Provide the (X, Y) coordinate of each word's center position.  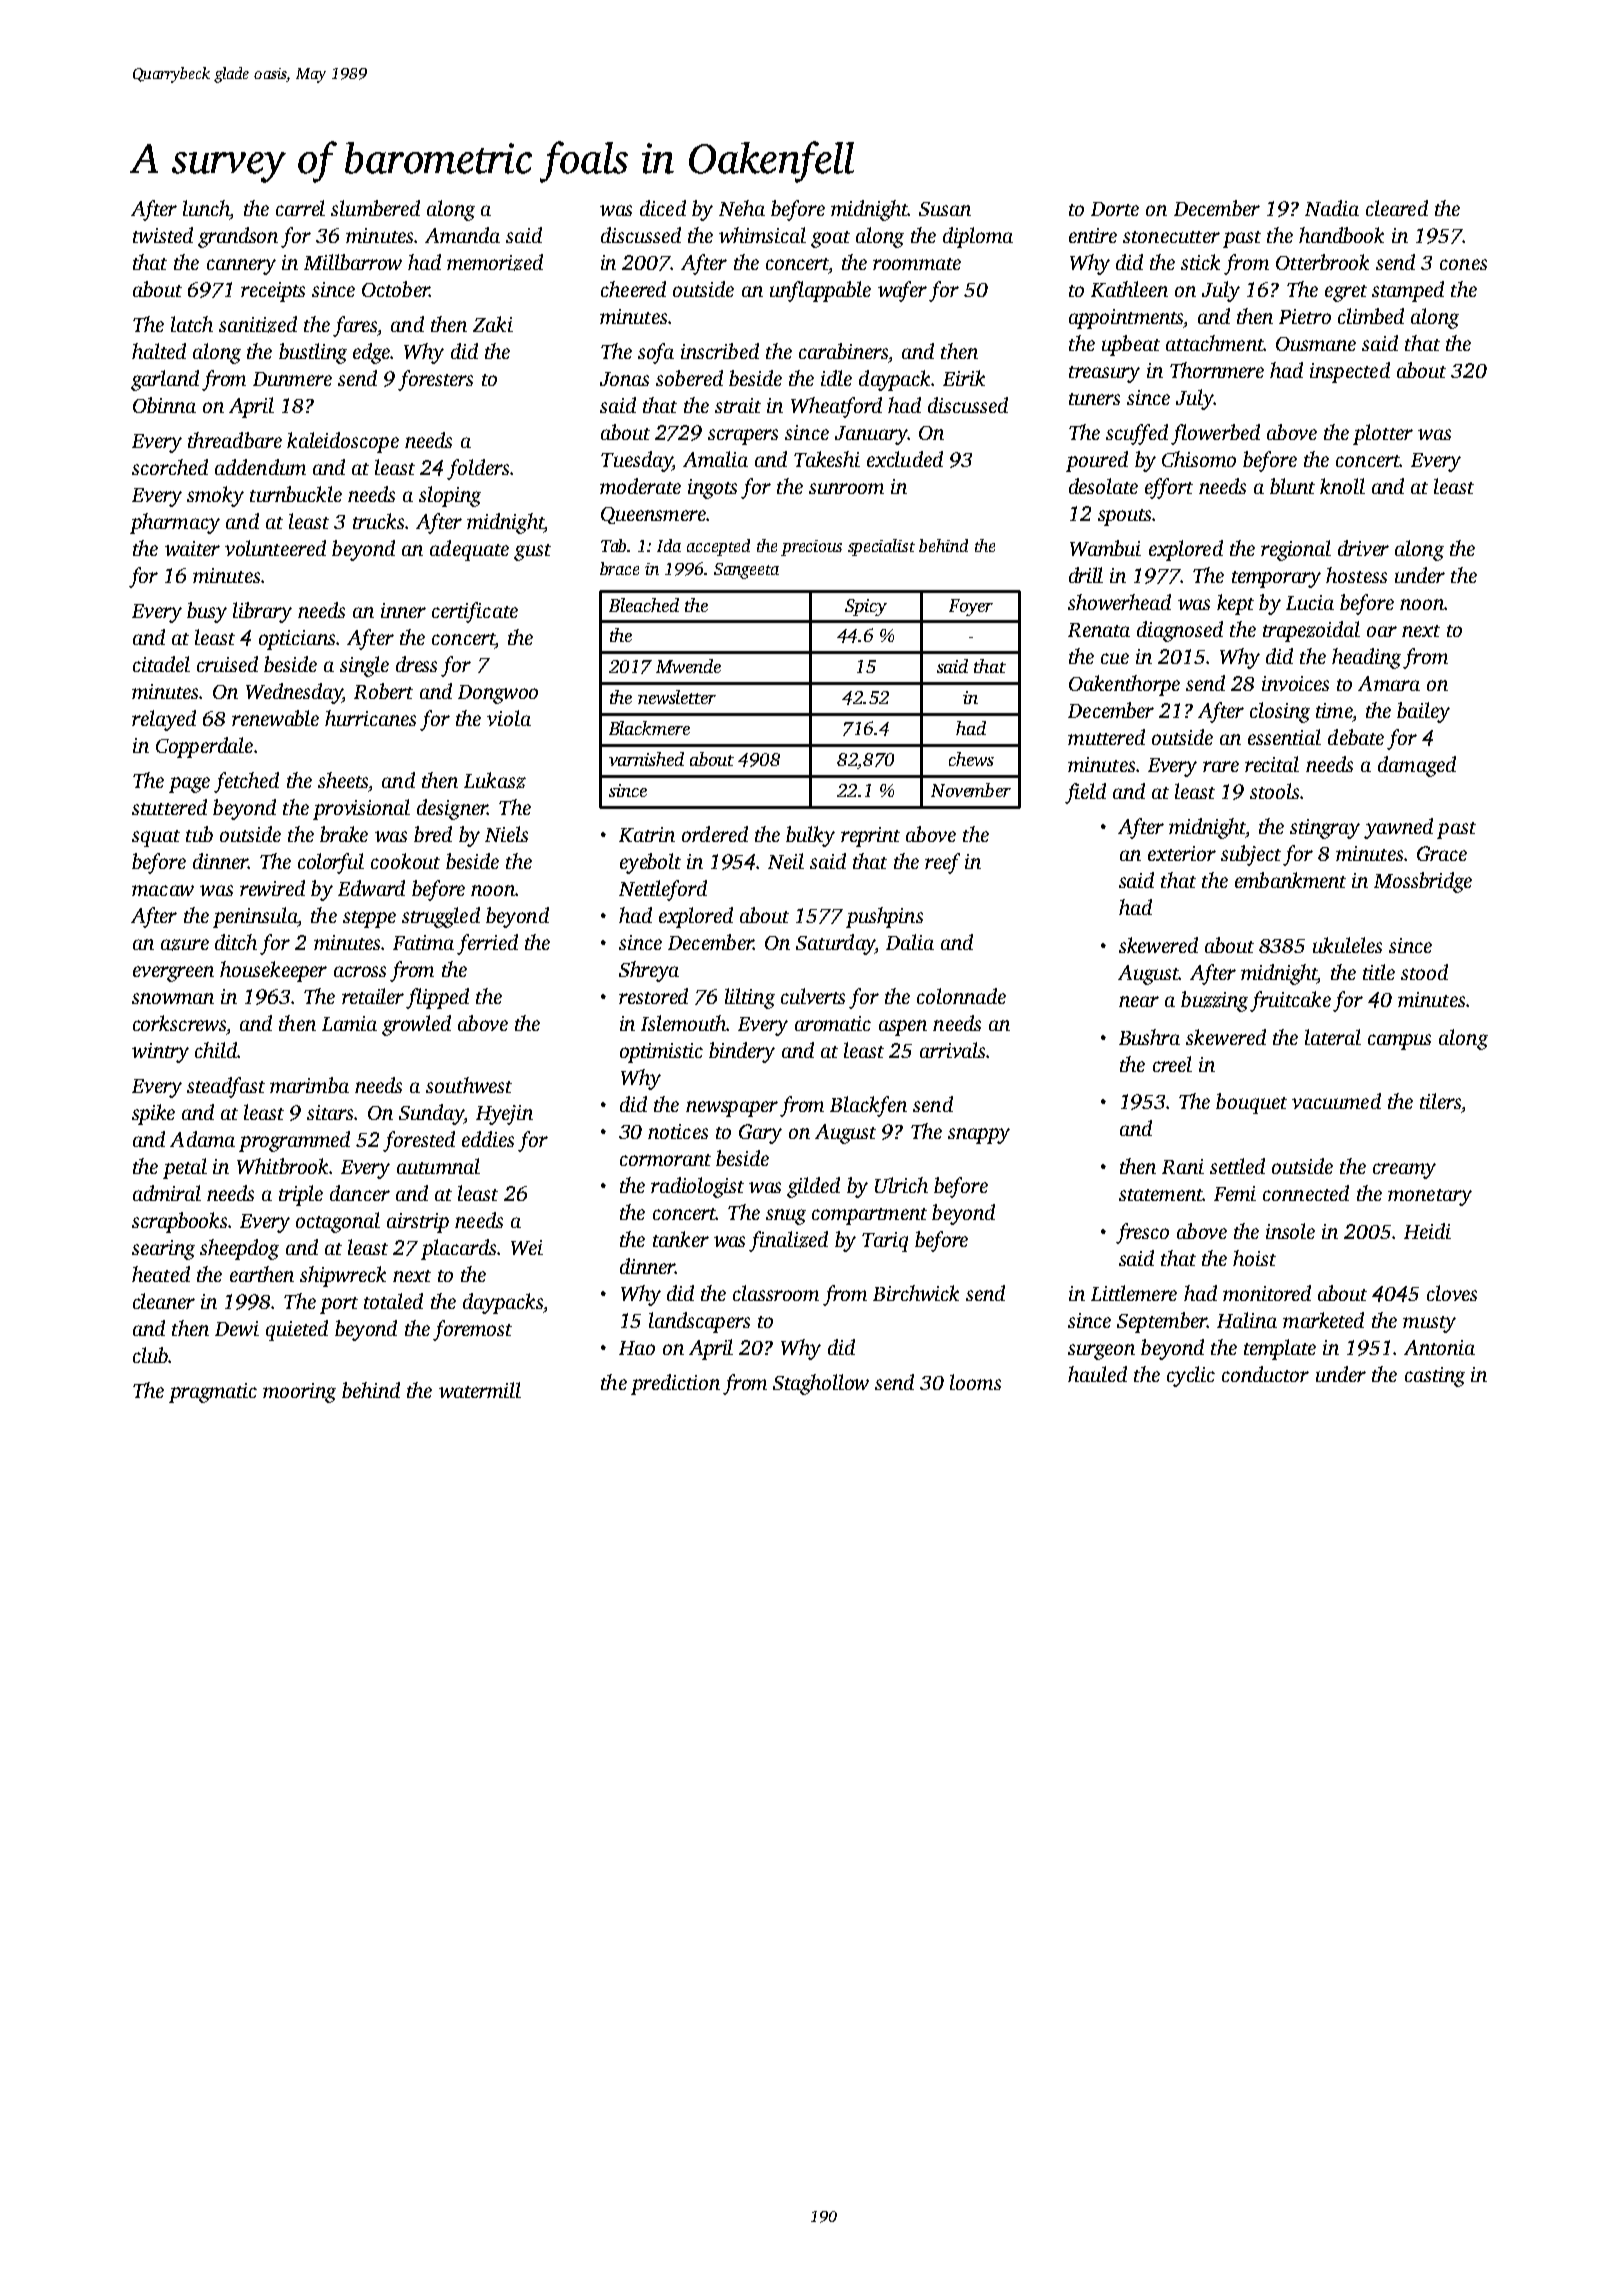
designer (452, 809)
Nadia (1332, 208)
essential (1284, 737)
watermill (480, 1390)
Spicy (866, 607)
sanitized (258, 324)
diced (663, 208)
